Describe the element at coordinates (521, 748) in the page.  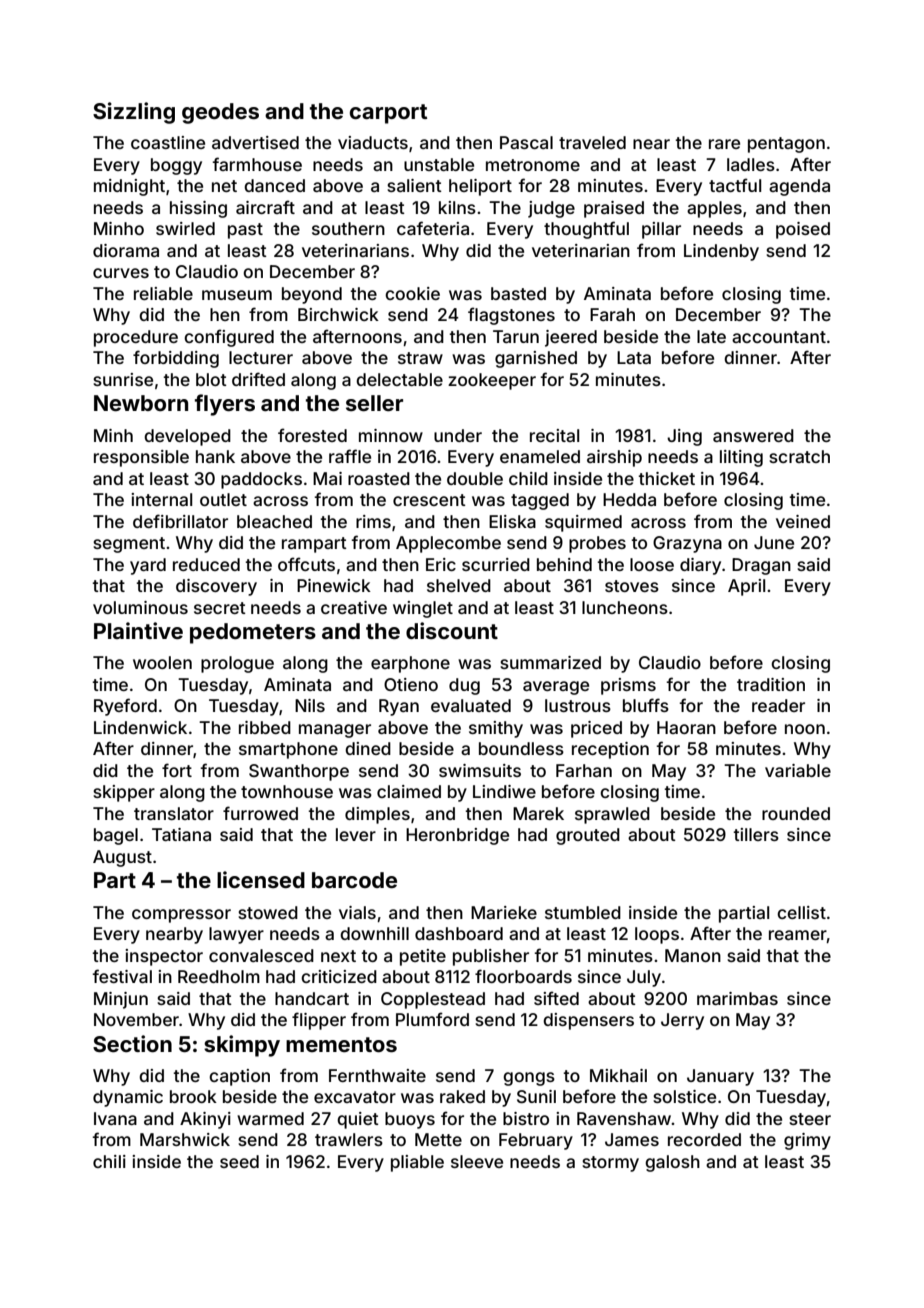
I see `boundless` at that location.
